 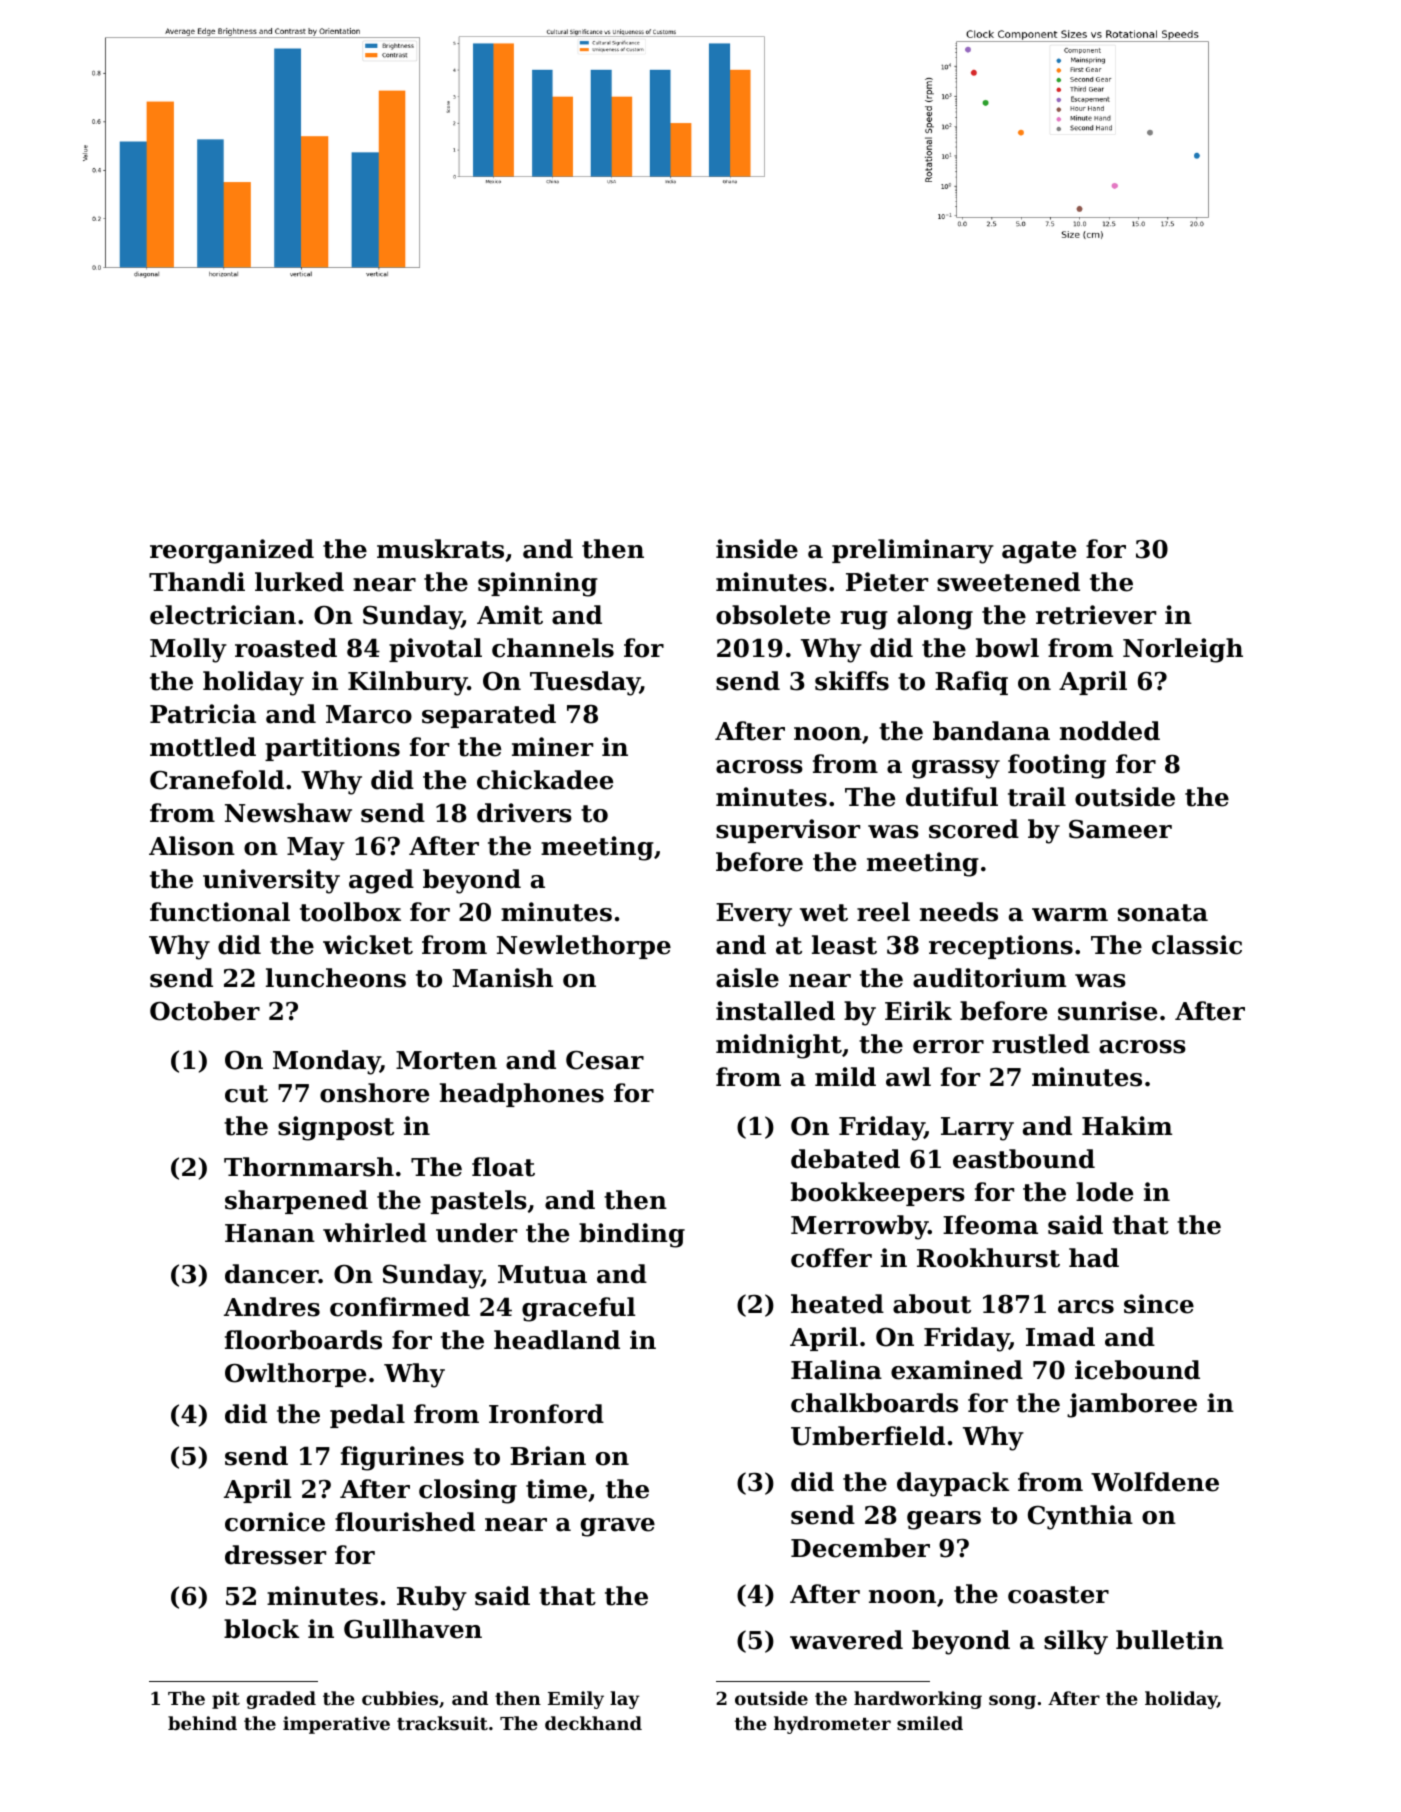 What do you see at coordinates (261, 1629) in the image?
I see `block` at bounding box center [261, 1629].
